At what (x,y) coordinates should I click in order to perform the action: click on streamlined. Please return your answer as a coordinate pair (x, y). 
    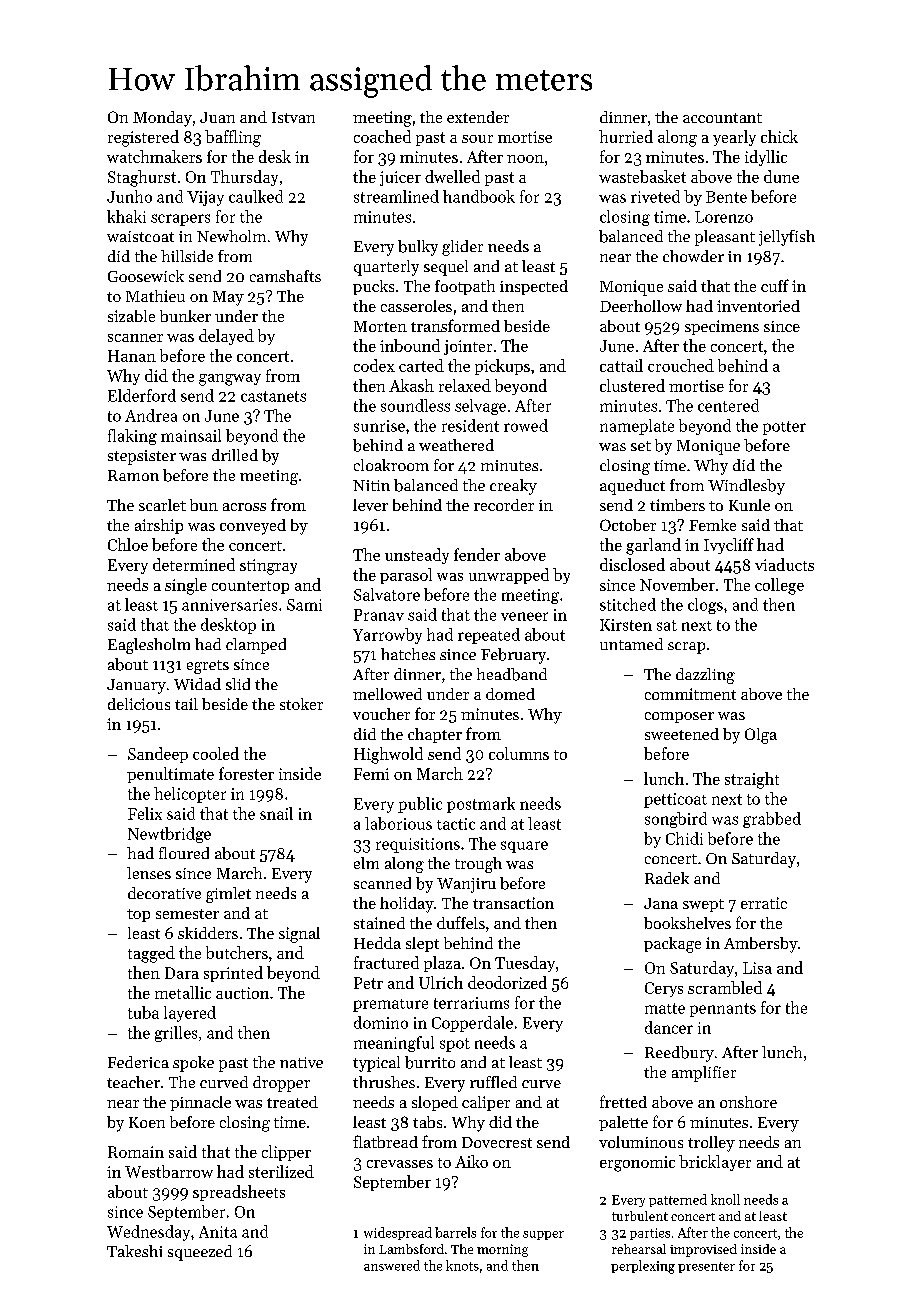
    Looking at the image, I should click on (396, 196).
